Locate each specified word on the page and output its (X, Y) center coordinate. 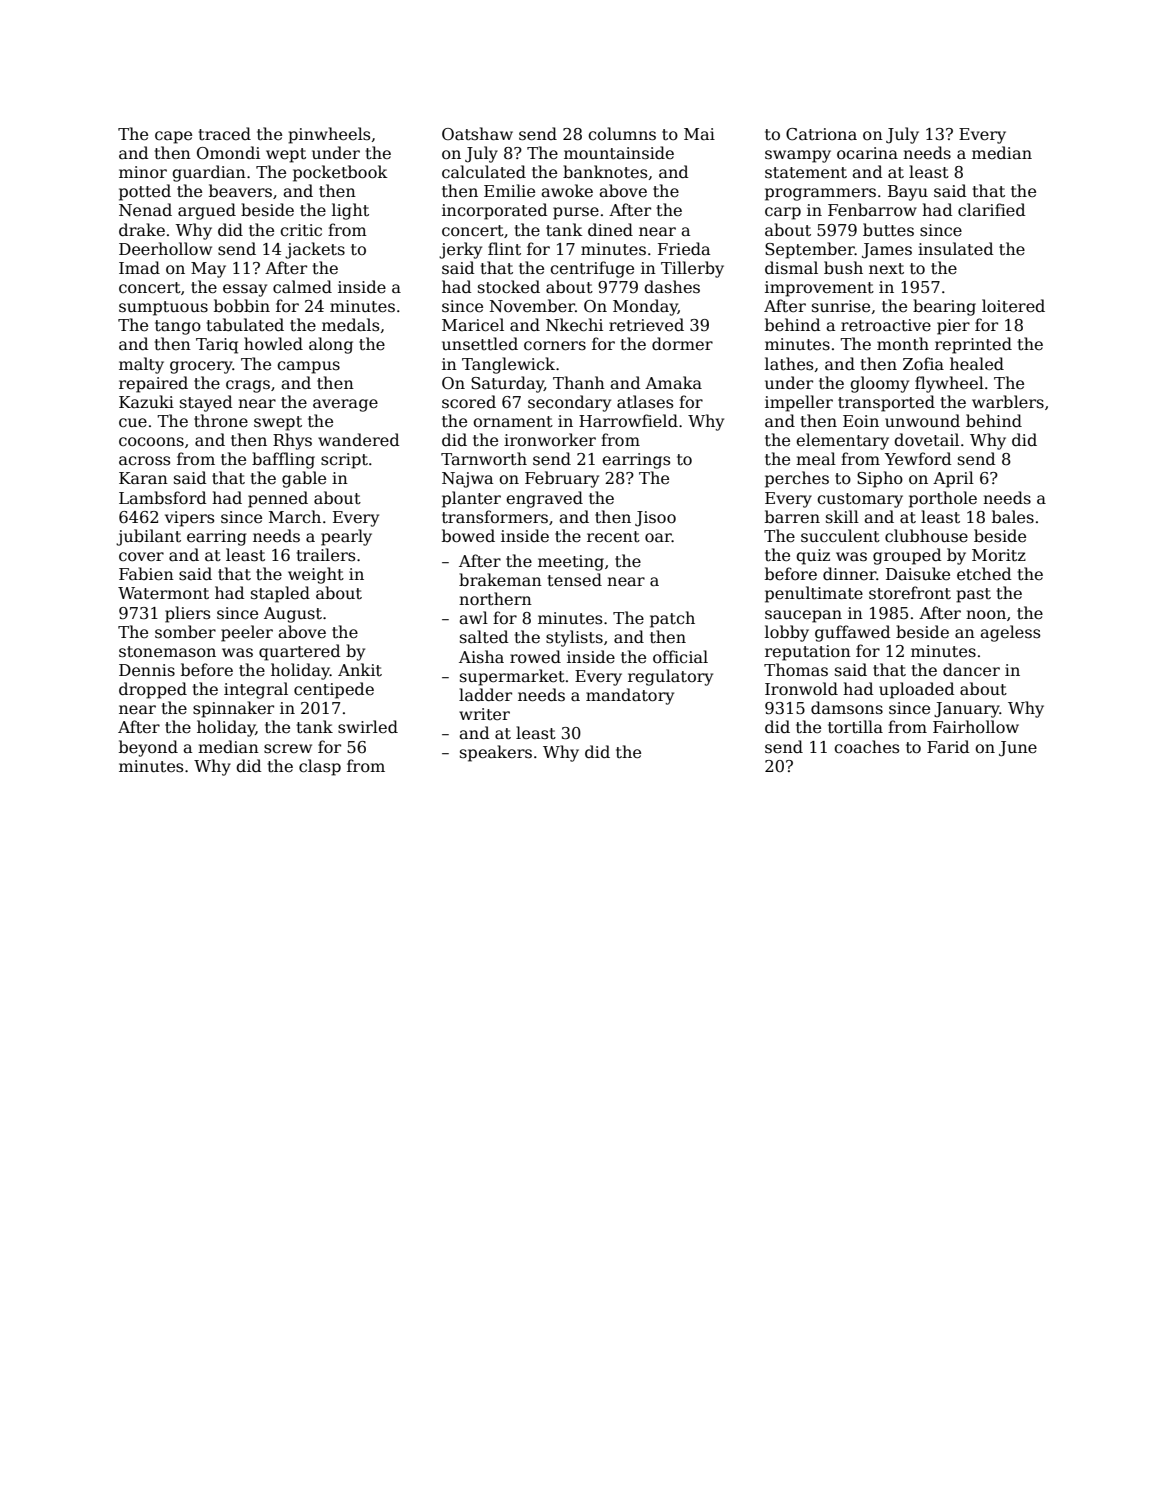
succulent (840, 536)
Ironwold (801, 689)
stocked (509, 287)
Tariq (217, 346)
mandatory (630, 696)
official (680, 656)
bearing (944, 307)
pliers (187, 614)
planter (471, 499)
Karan (143, 478)
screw (288, 748)
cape (173, 137)
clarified (992, 210)
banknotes (605, 172)
